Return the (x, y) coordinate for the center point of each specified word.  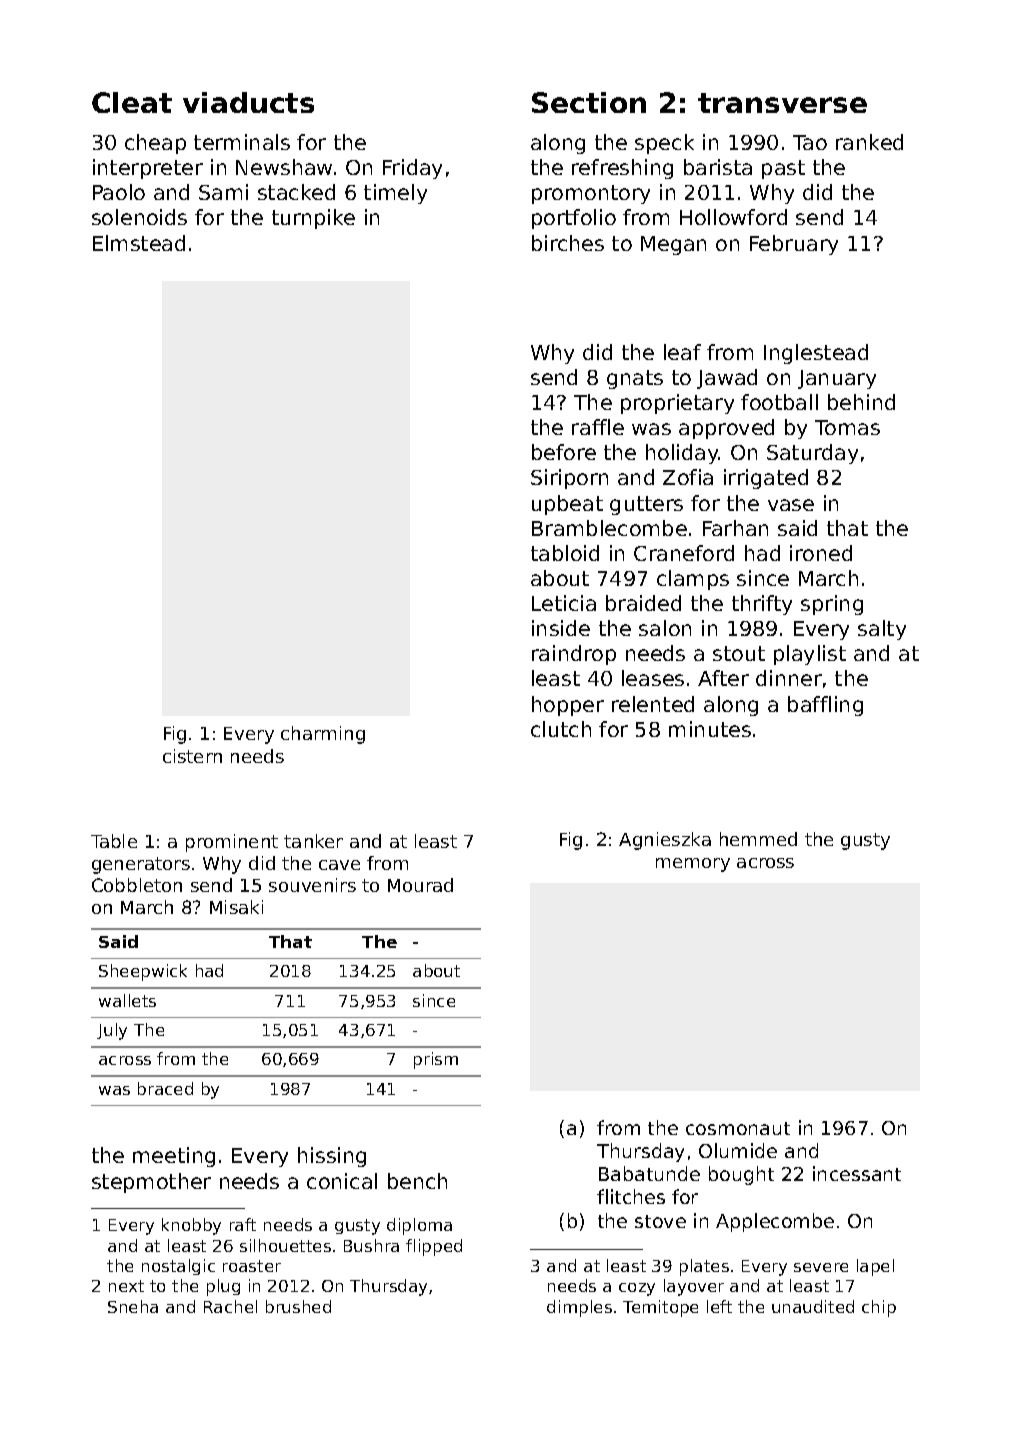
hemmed (758, 839)
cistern (192, 756)
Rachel (230, 1306)
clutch (561, 729)
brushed (298, 1306)
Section (589, 102)
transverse (782, 103)
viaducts (248, 102)
